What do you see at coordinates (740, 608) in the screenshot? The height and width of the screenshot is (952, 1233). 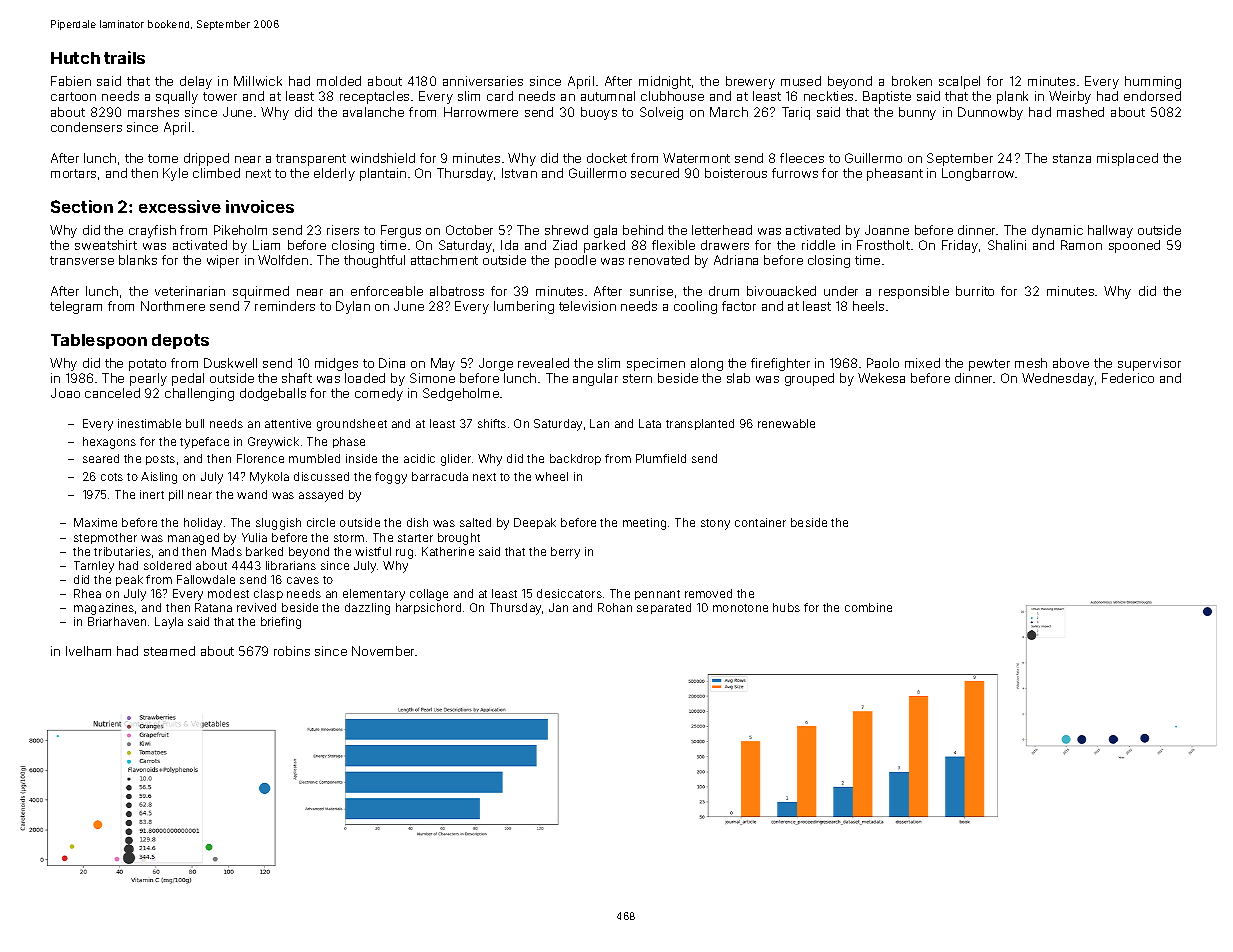 I see `monotone` at bounding box center [740, 608].
